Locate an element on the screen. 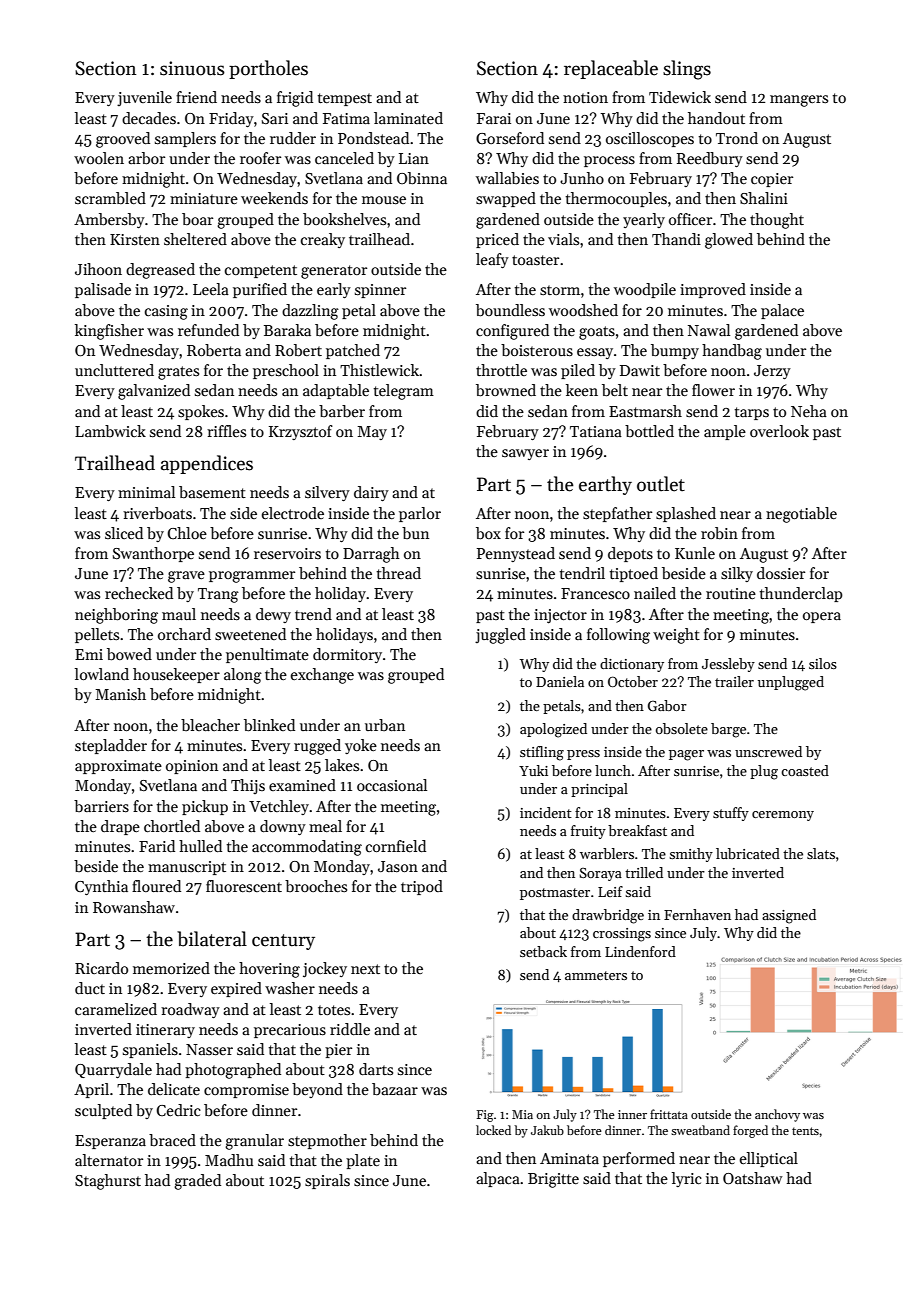  Yuki is located at coordinates (533, 770).
